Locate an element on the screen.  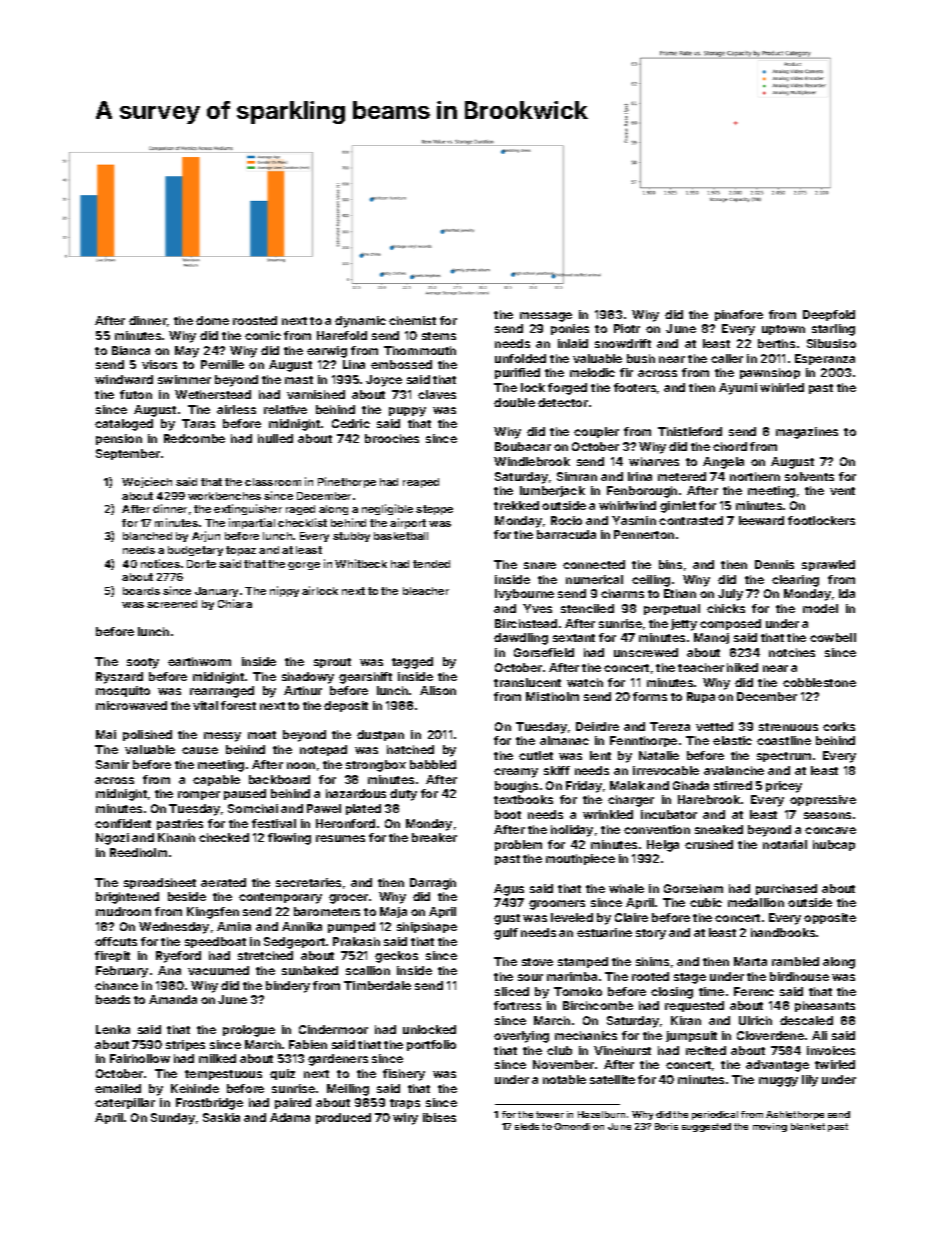
spectrum is located at coordinates (784, 757).
